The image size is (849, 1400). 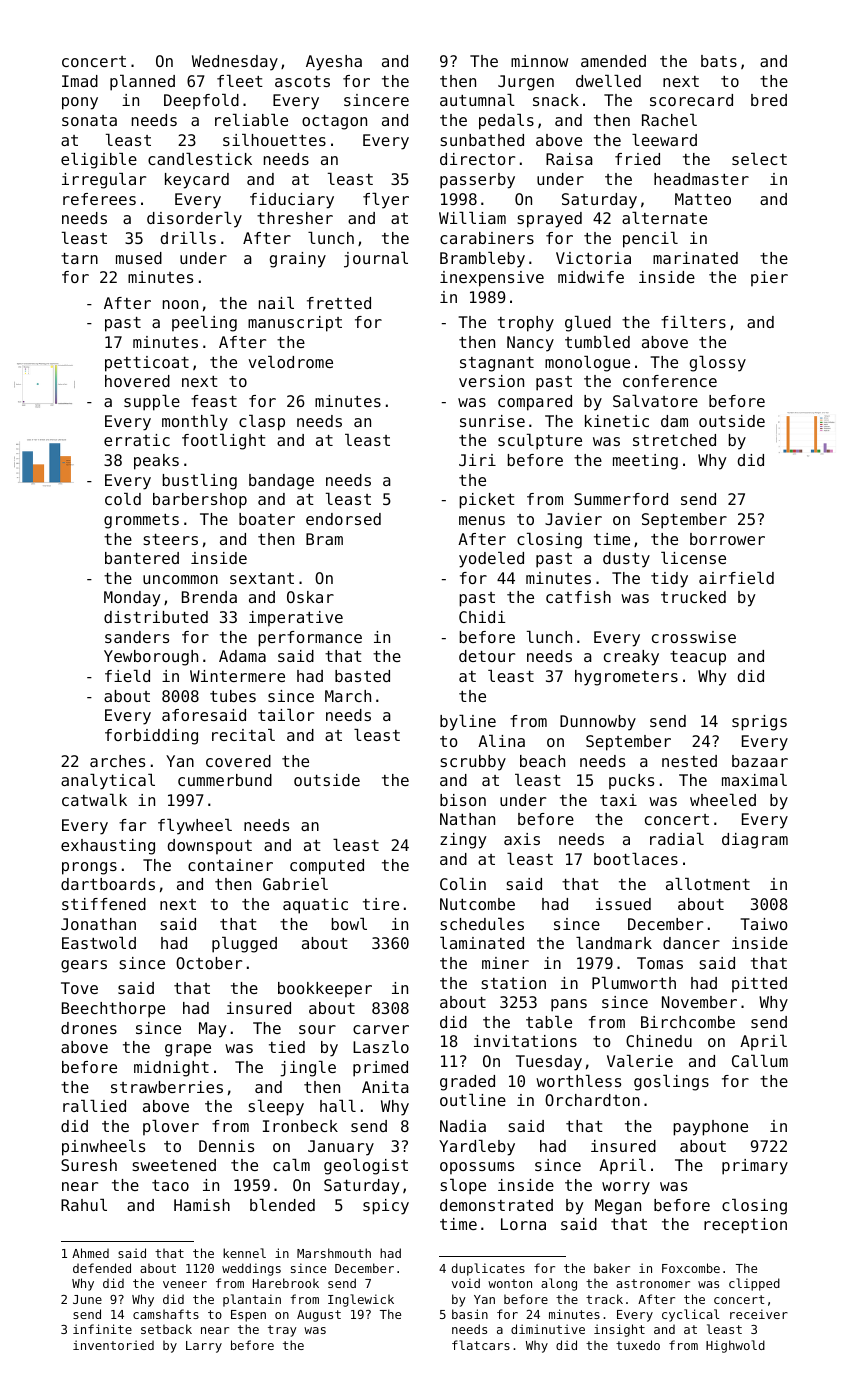 What do you see at coordinates (638, 1345) in the page?
I see `tuxedo` at bounding box center [638, 1345].
